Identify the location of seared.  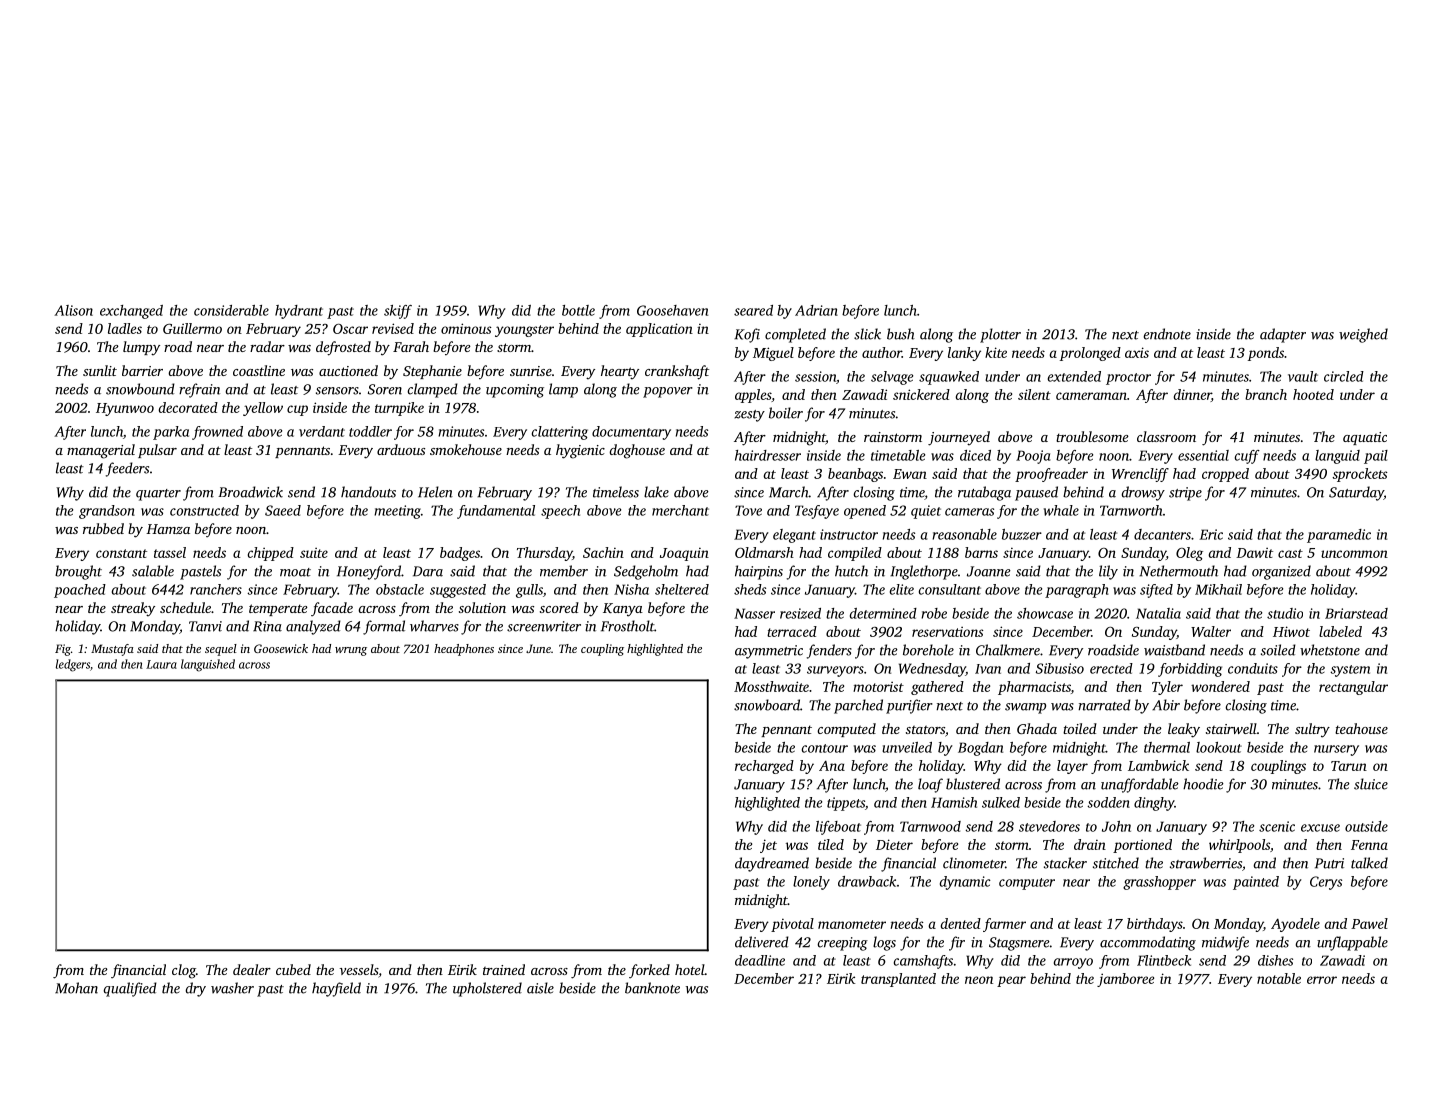
(753, 310).
